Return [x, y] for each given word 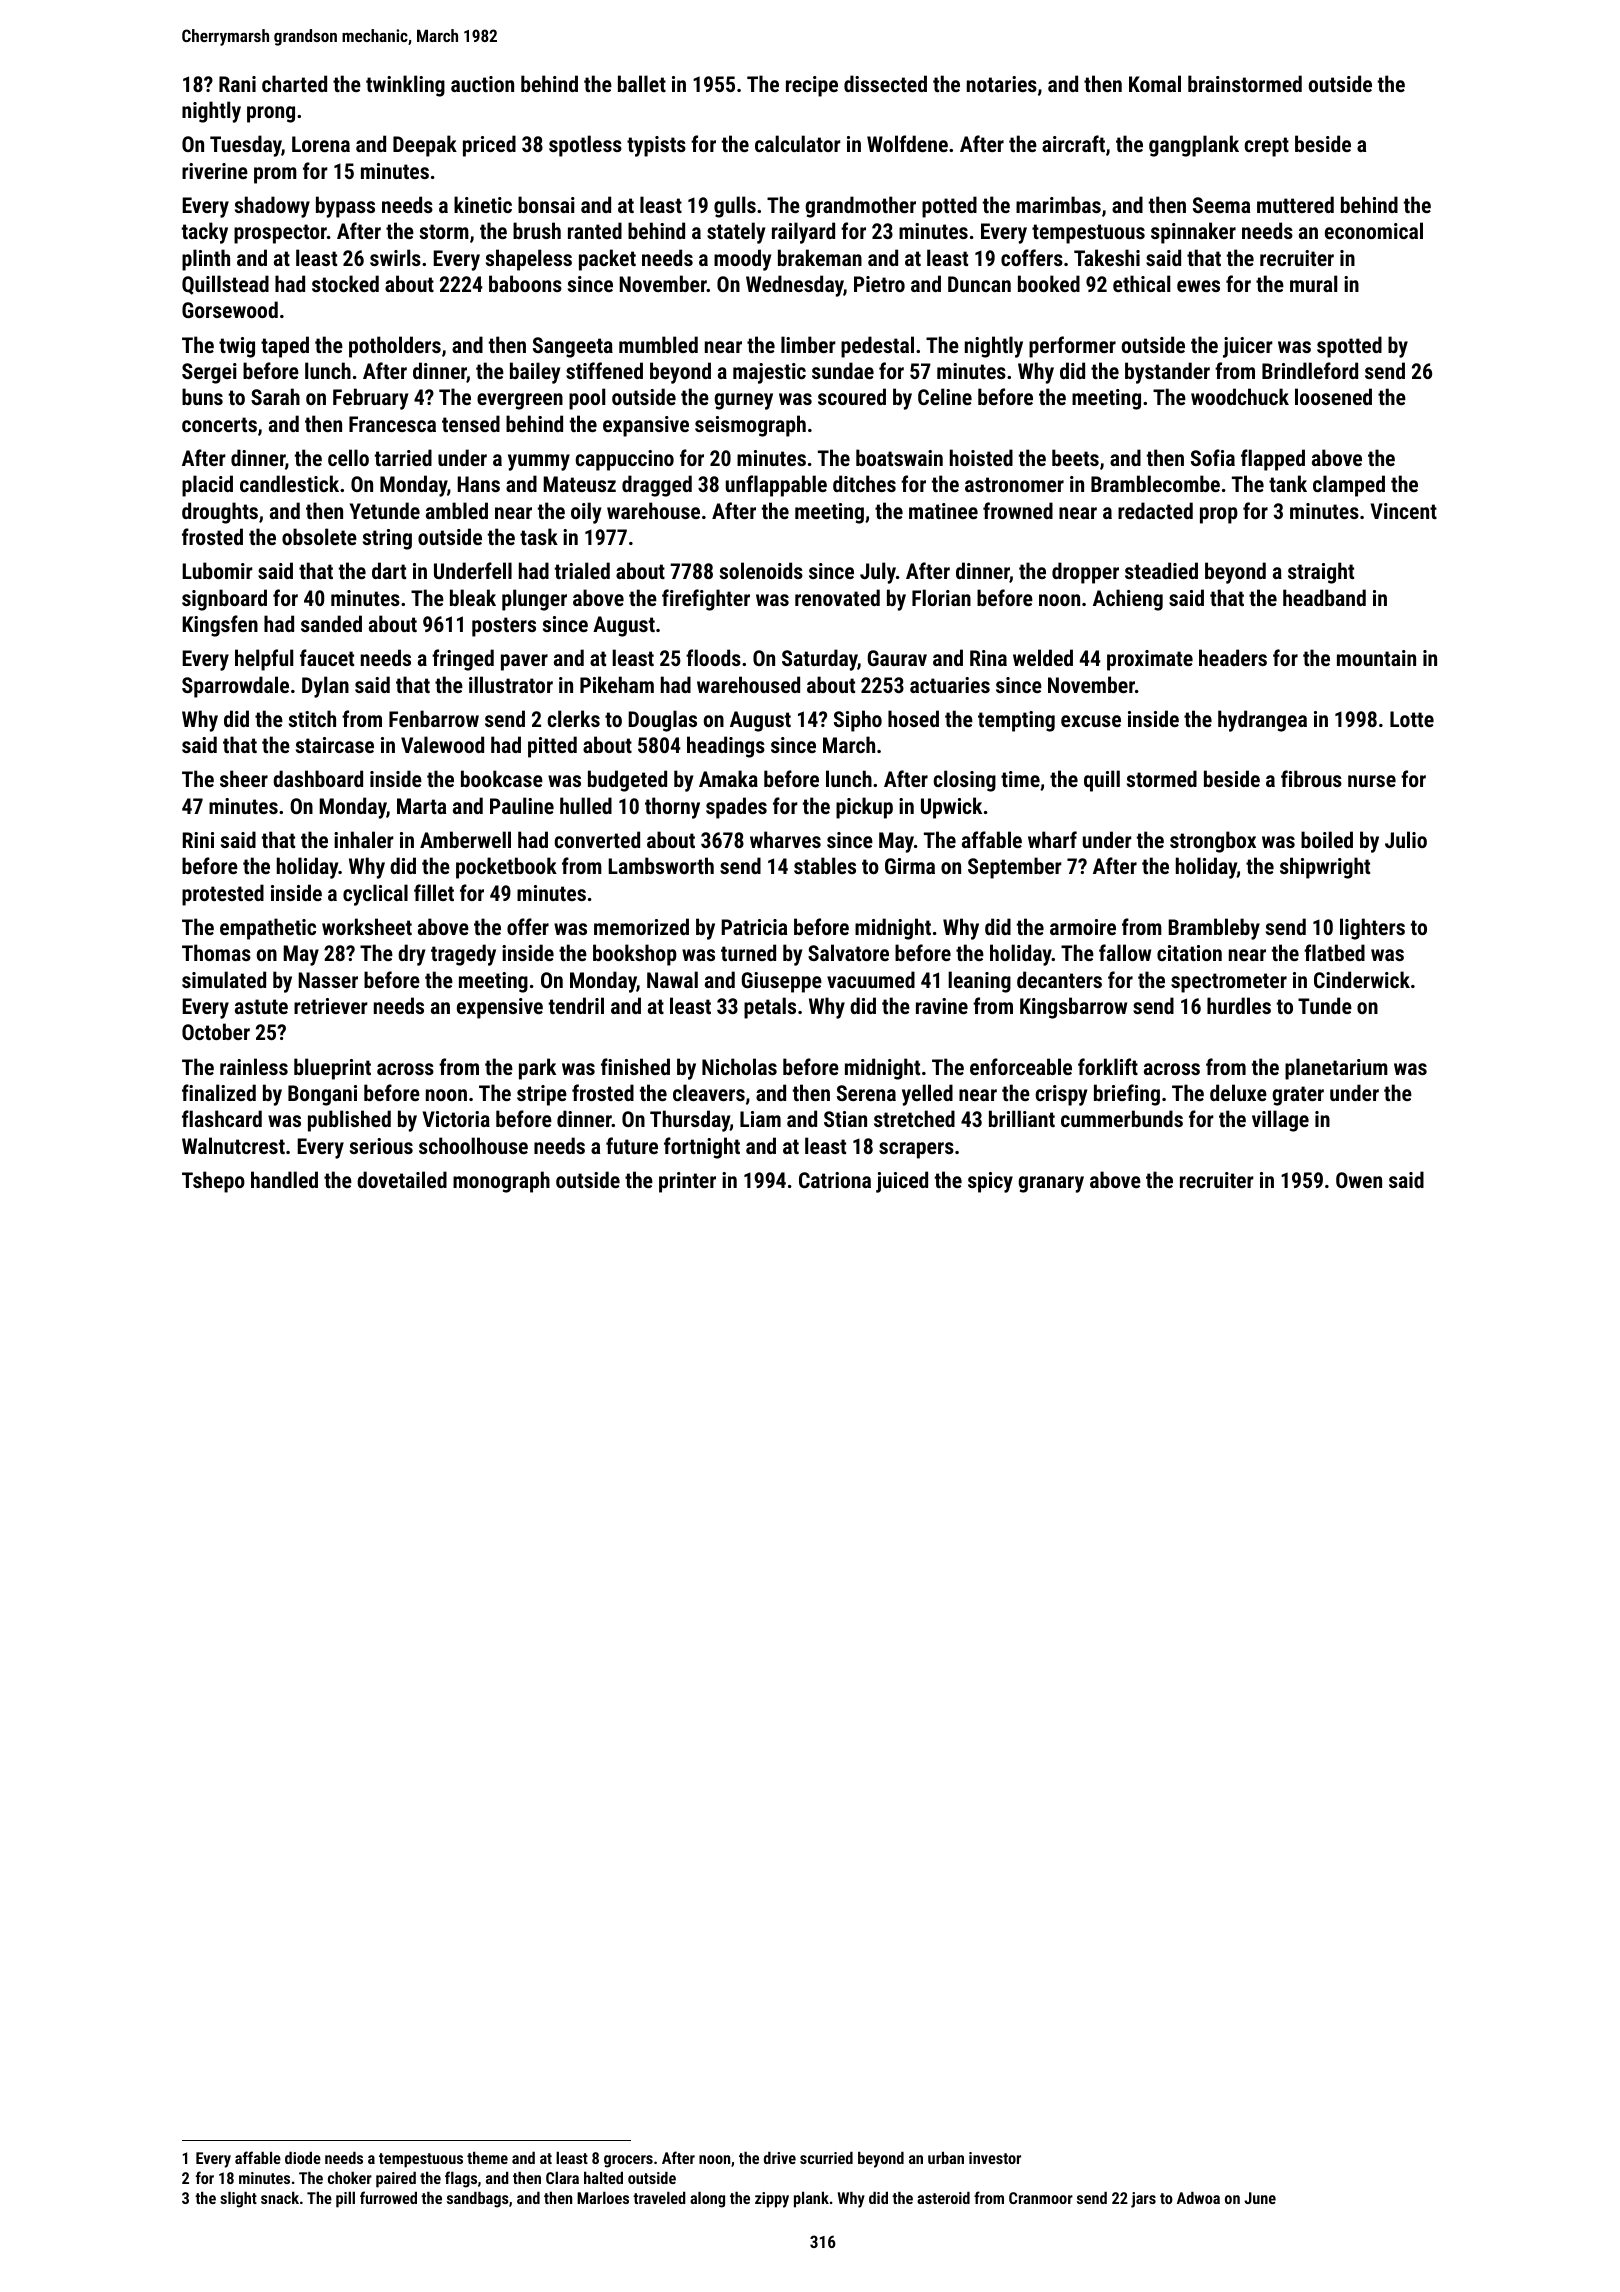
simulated [224, 979]
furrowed [388, 2197]
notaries [1002, 84]
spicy [990, 1182]
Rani [237, 84]
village [1280, 1121]
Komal [1155, 83]
